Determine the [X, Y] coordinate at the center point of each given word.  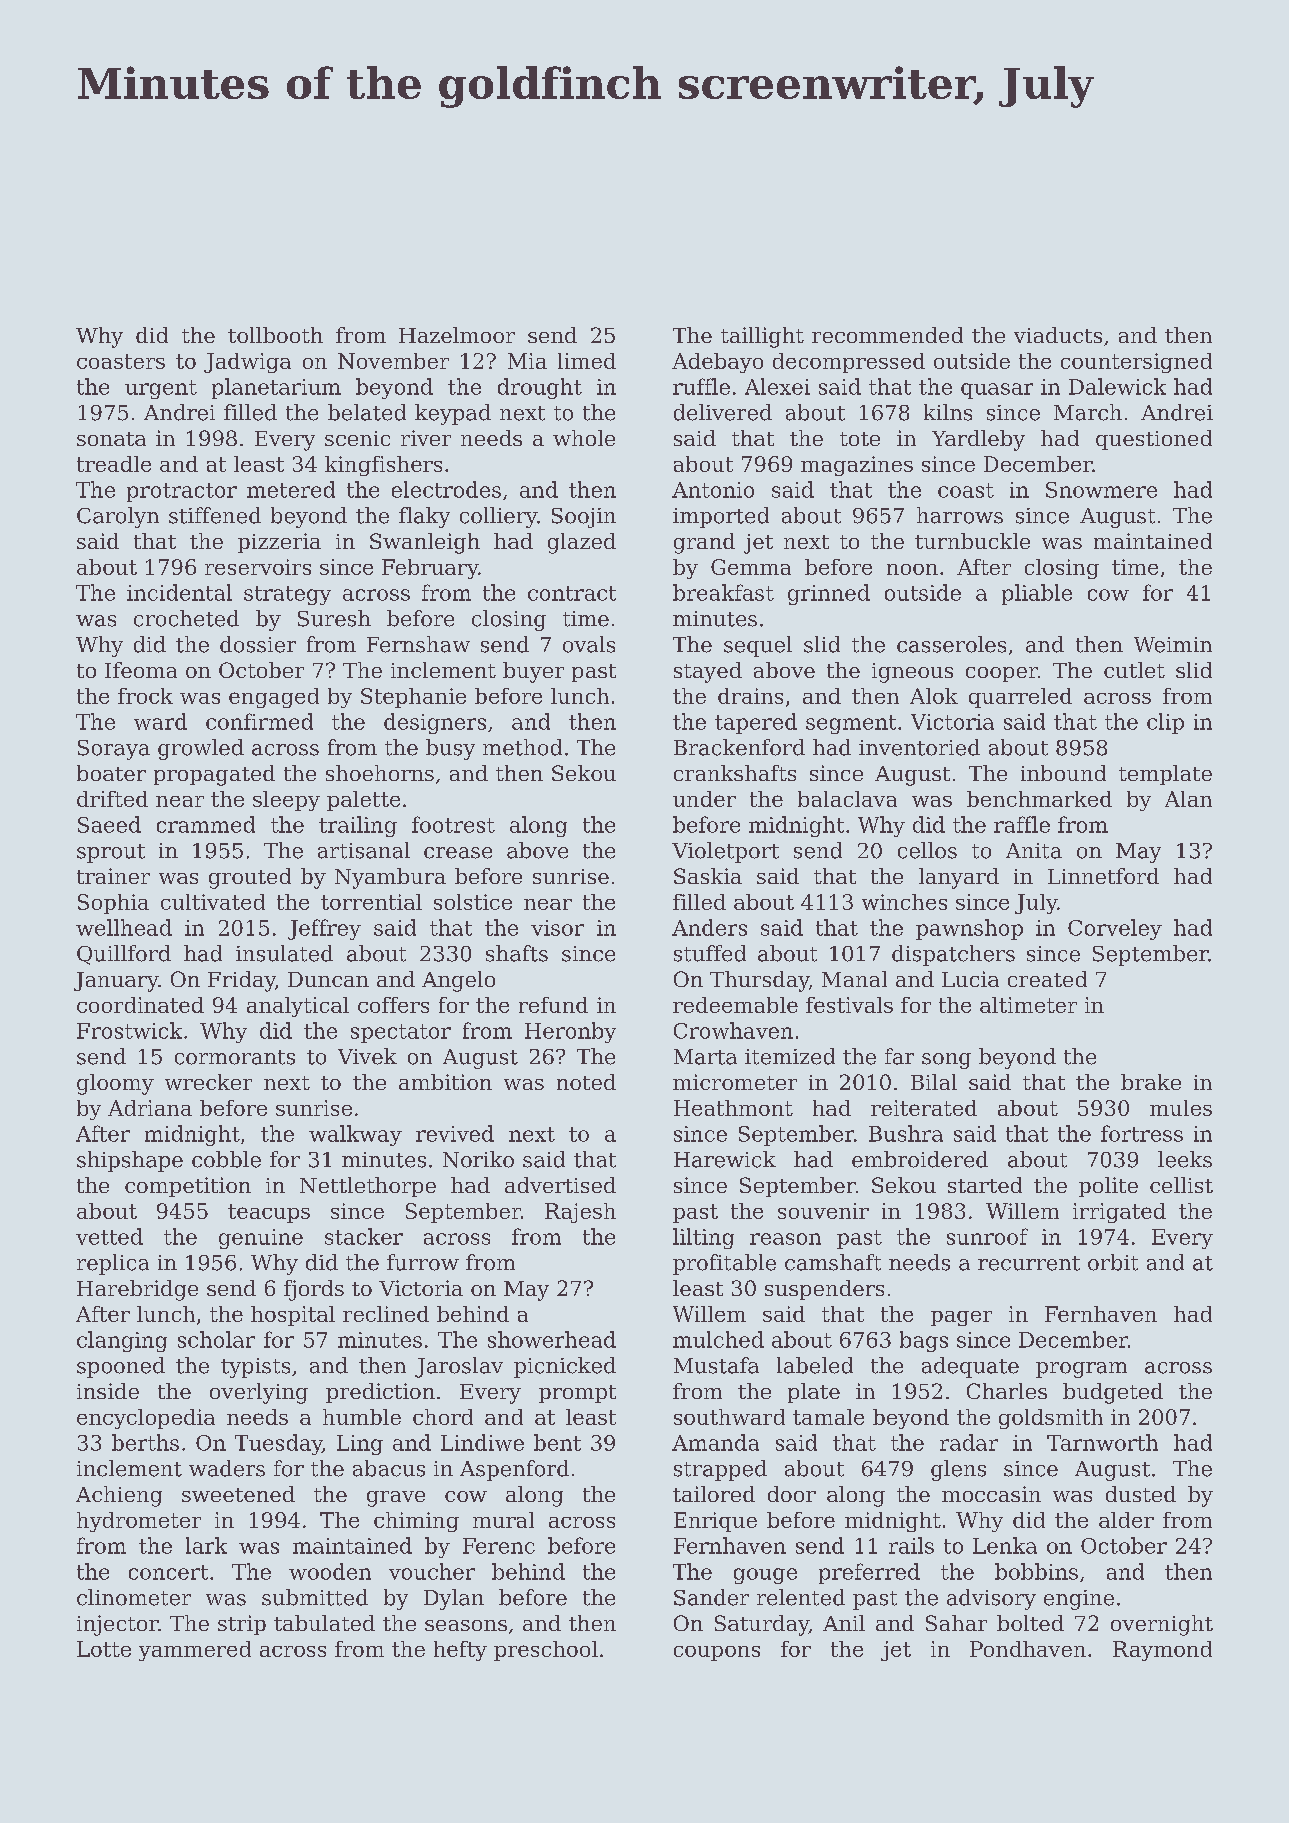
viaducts [1058, 335]
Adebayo [717, 363]
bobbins [1036, 1571]
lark [206, 1545]
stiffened [215, 515]
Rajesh [580, 1213]
